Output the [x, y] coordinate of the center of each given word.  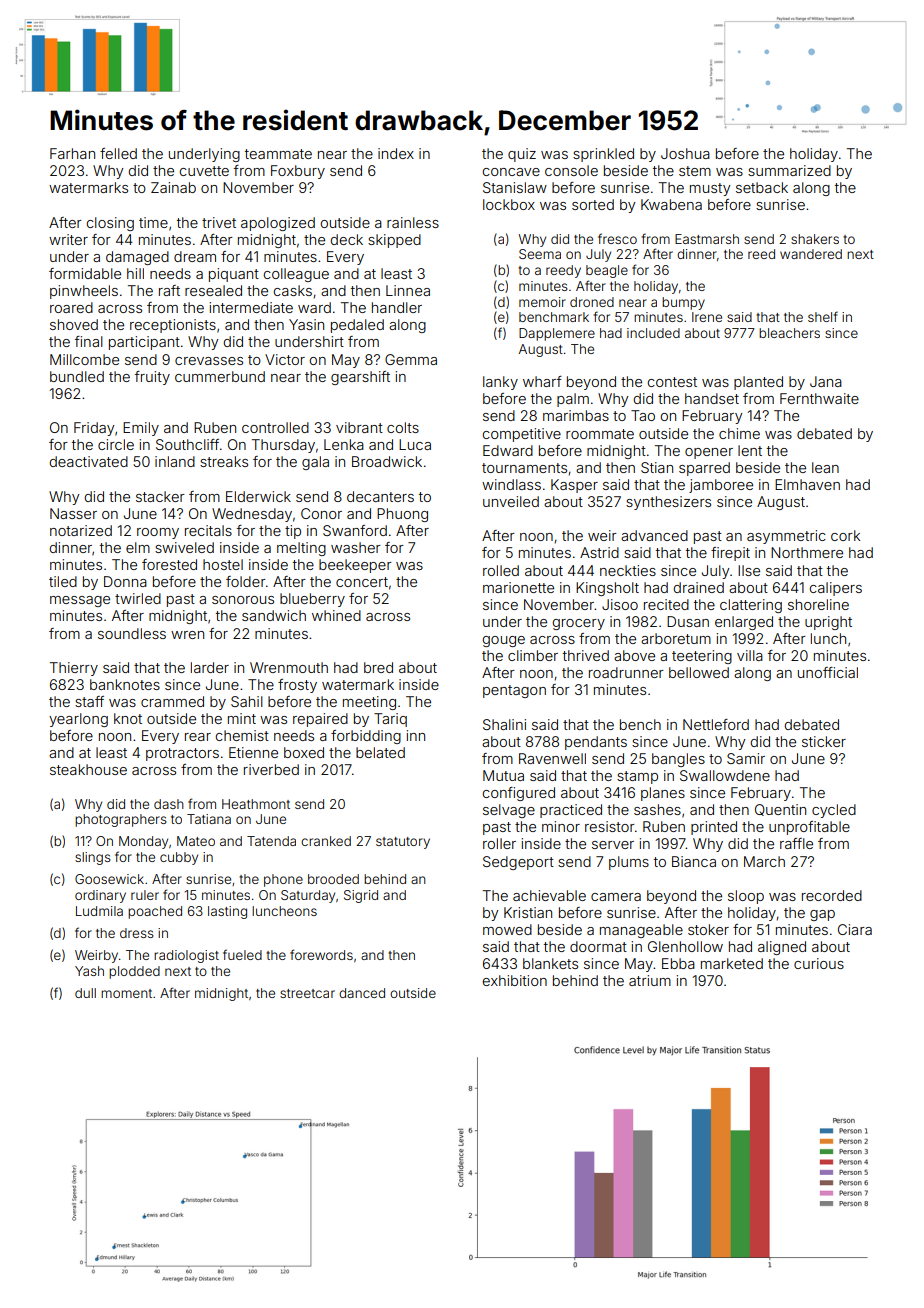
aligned [782, 948]
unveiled [511, 501]
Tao [643, 415]
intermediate [251, 307]
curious [819, 963]
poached [155, 912]
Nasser [73, 513]
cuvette [204, 171]
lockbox [509, 204]
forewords [321, 954]
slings [93, 858]
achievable [549, 895]
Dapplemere [557, 334]
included [653, 333]
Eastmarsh [707, 239]
